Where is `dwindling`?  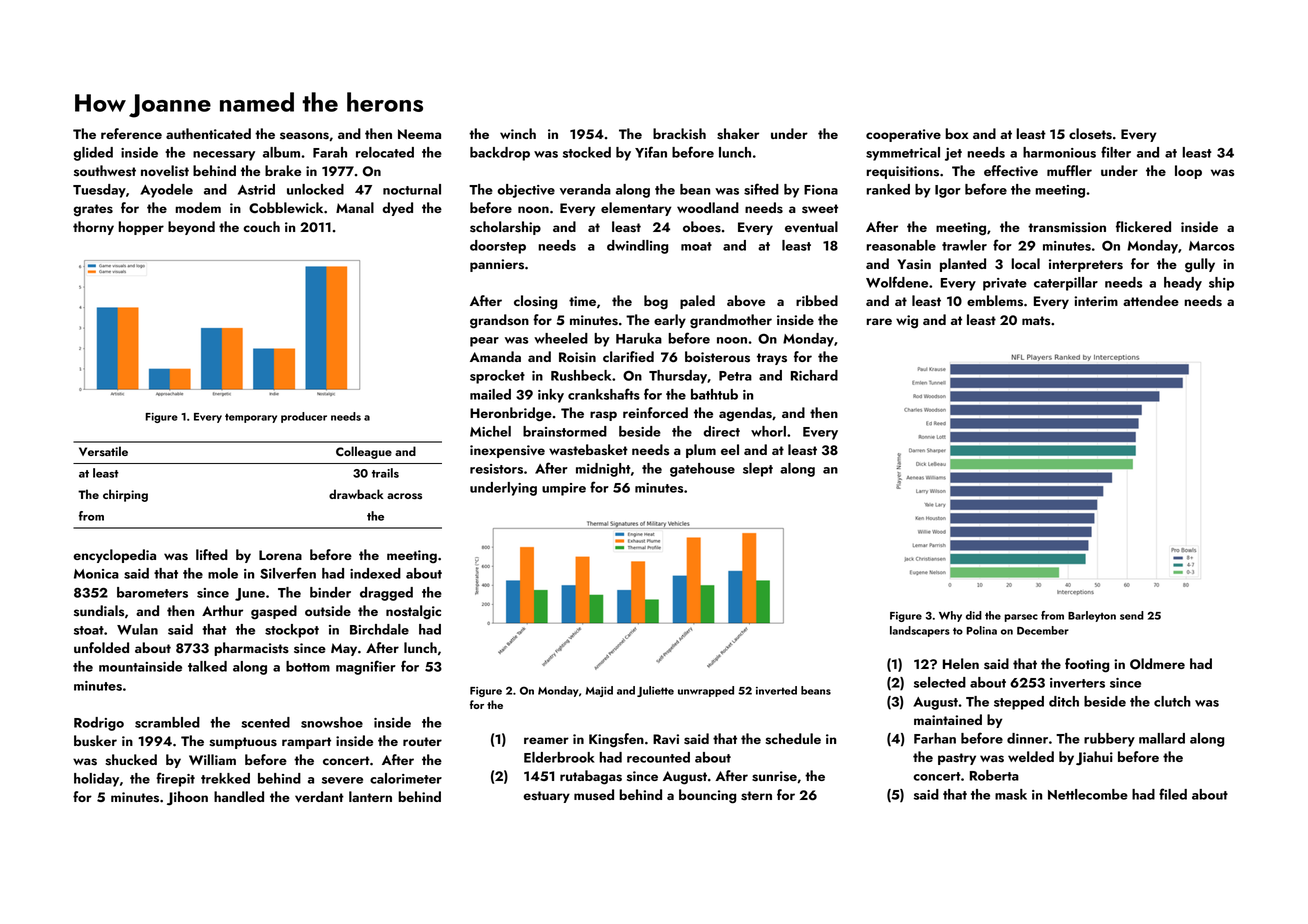 dwindling is located at coordinates (637, 247).
